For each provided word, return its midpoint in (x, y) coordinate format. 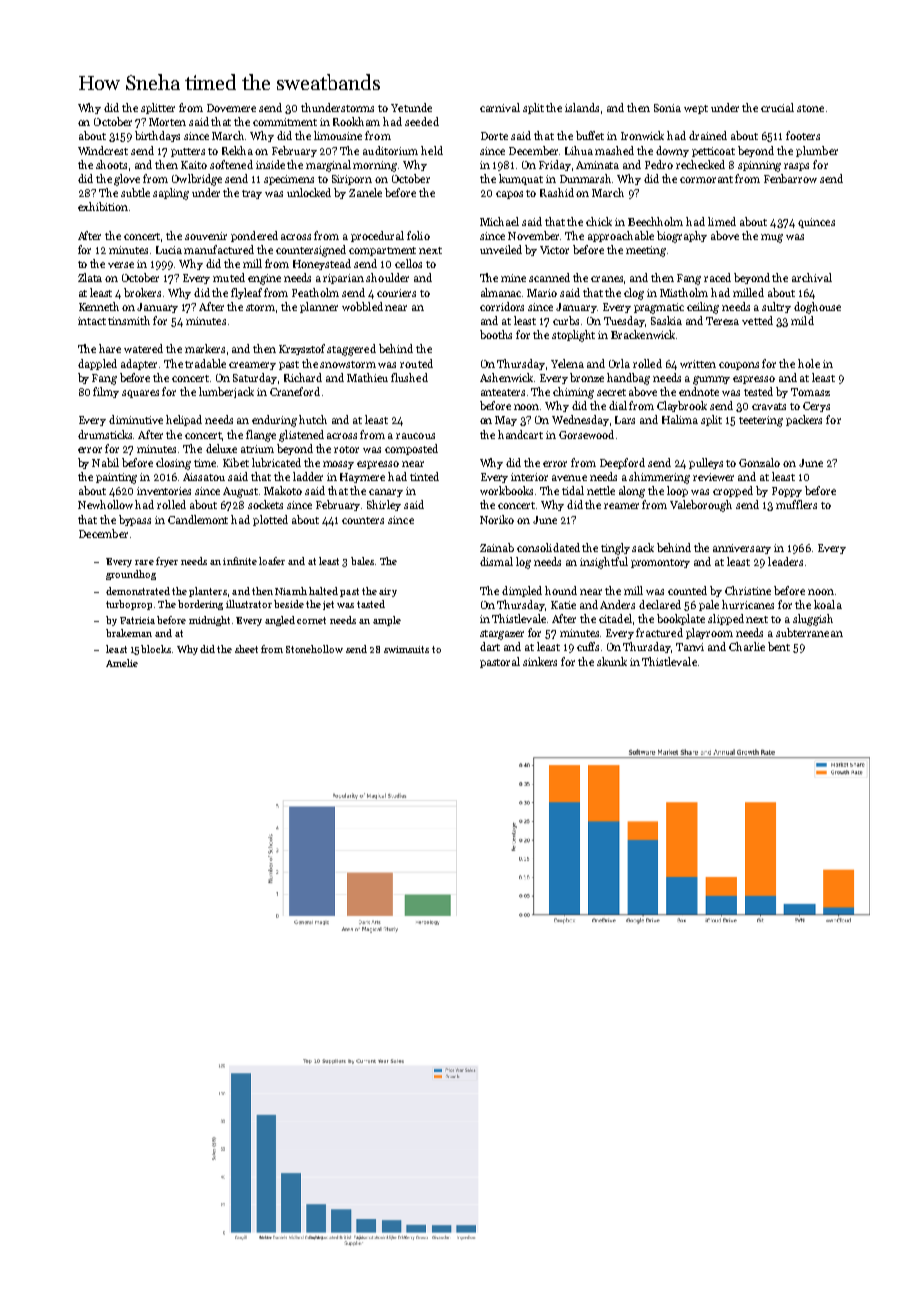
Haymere (362, 478)
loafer (272, 561)
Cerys (816, 407)
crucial (777, 107)
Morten (167, 122)
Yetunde (411, 107)
